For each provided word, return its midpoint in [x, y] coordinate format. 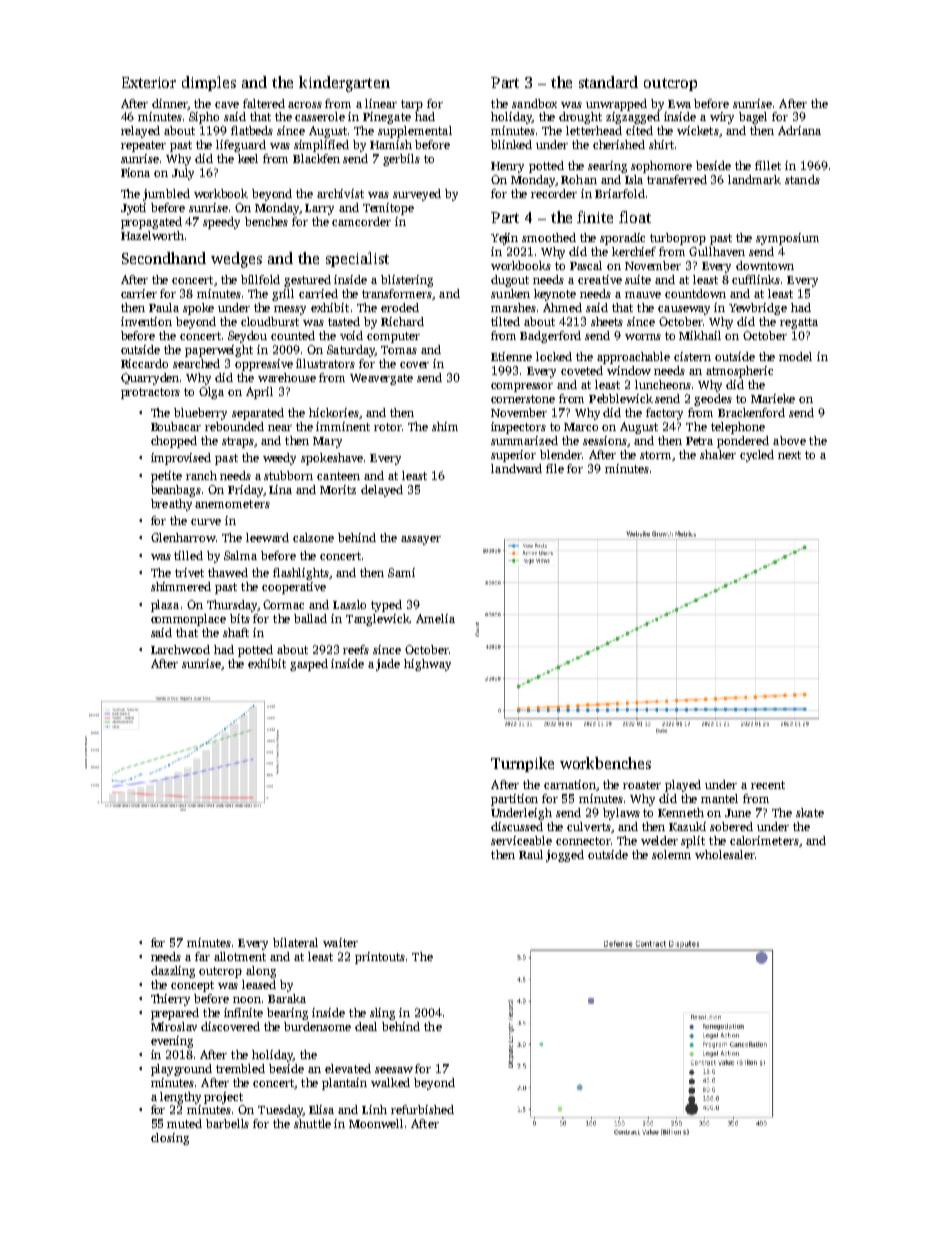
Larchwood [180, 649]
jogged [565, 856]
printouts [380, 958]
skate [810, 812]
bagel [753, 118]
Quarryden [150, 379]
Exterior [149, 82]
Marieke [773, 398]
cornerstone [523, 399]
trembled [240, 1068]
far [202, 956]
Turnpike [522, 764]
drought [580, 118]
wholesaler [725, 854]
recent [768, 785]
